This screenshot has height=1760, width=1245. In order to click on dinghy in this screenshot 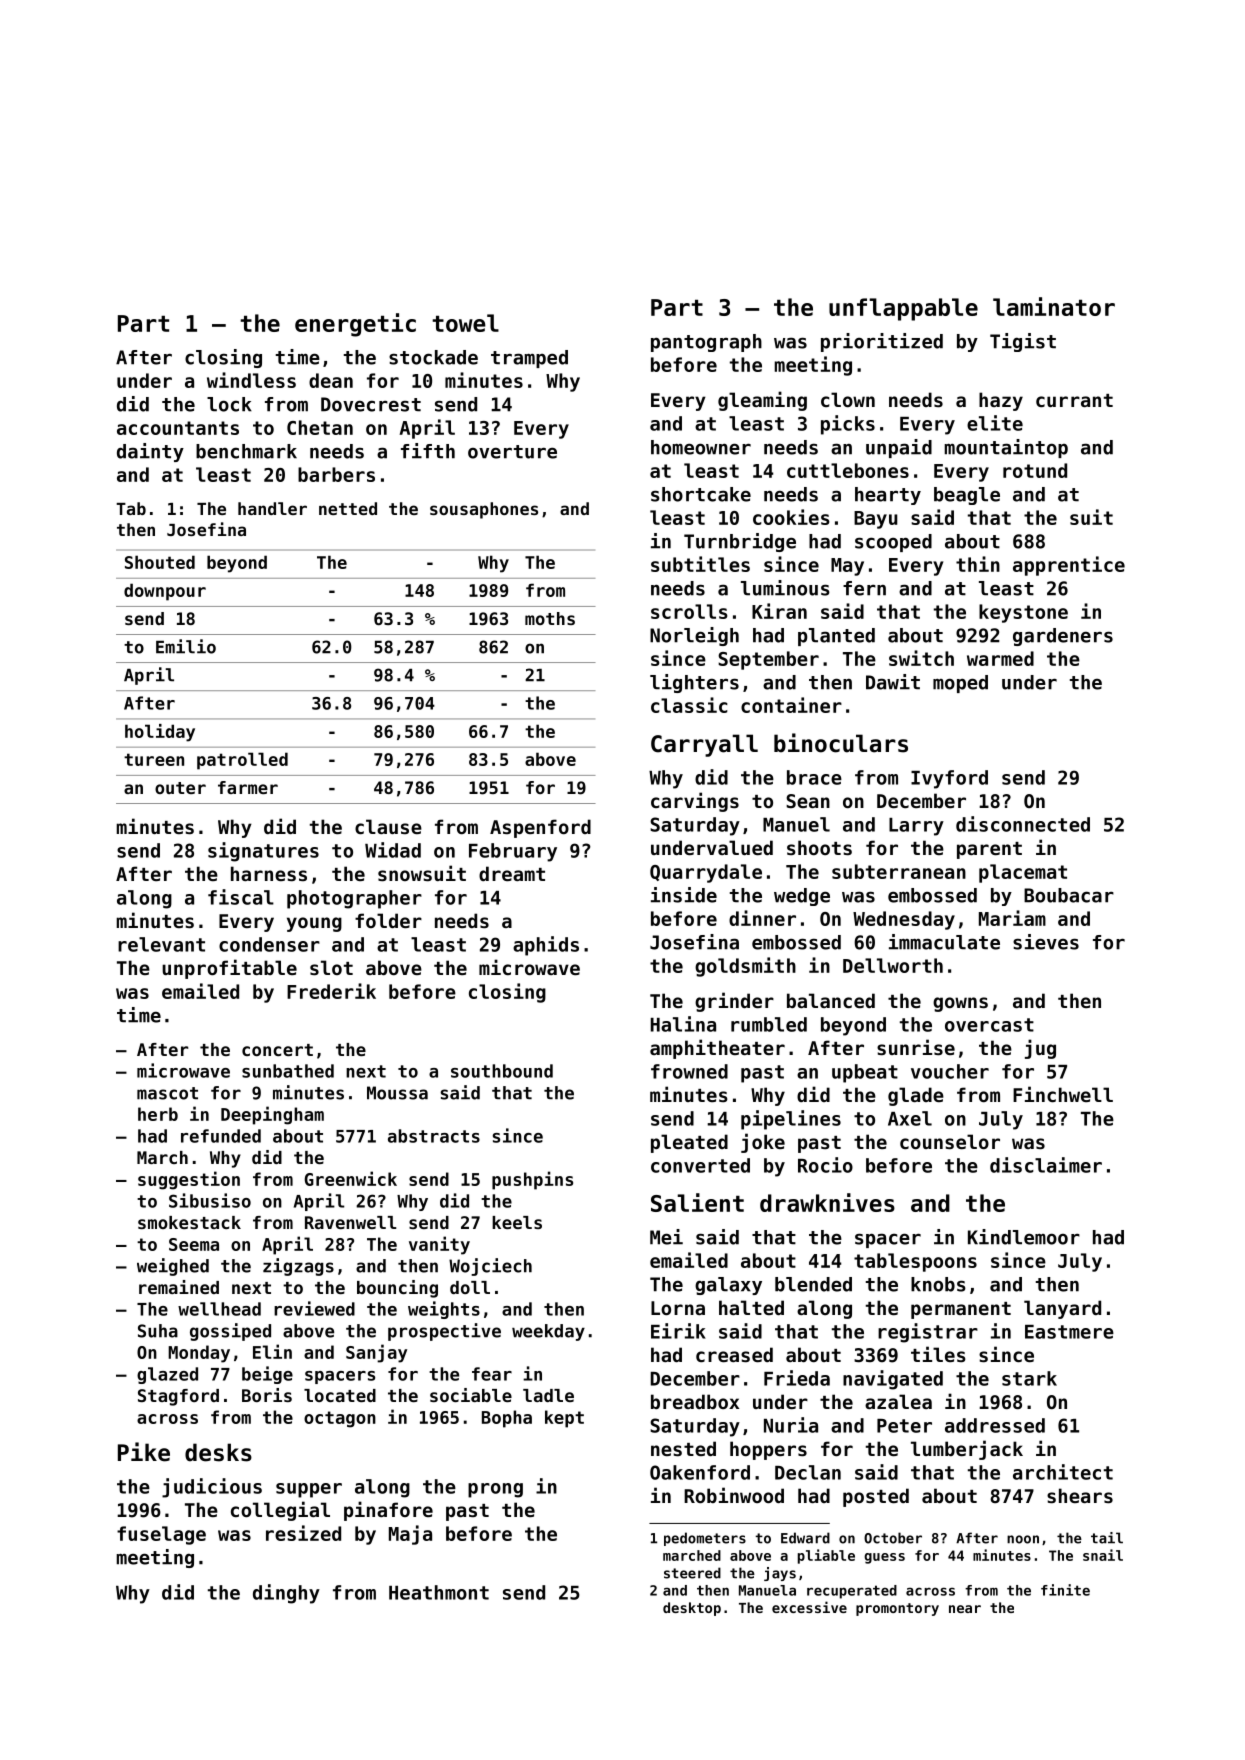, I will do `click(286, 1594)`.
